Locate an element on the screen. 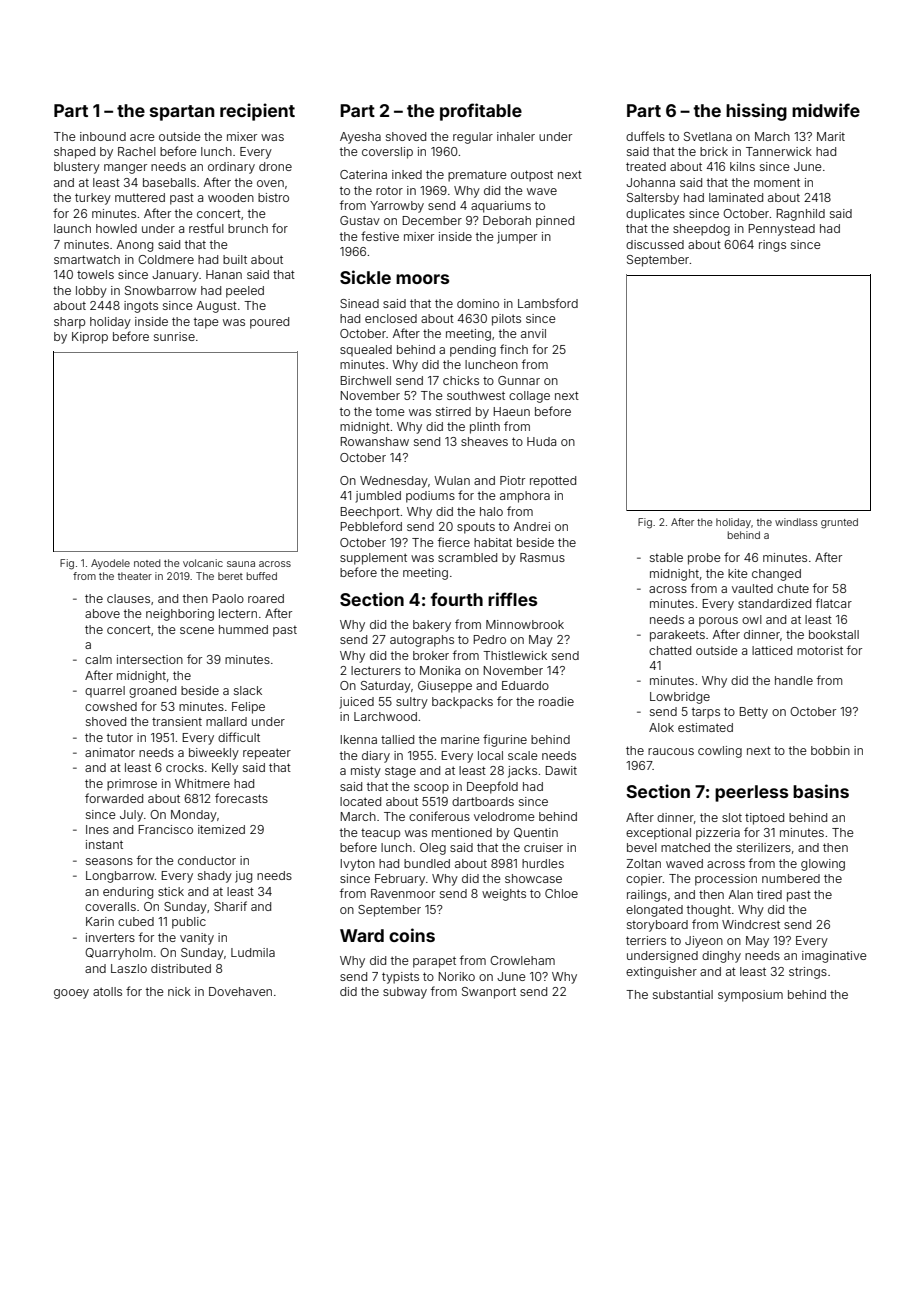 Image resolution: width=924 pixels, height=1308 pixels. podiums is located at coordinates (430, 497).
